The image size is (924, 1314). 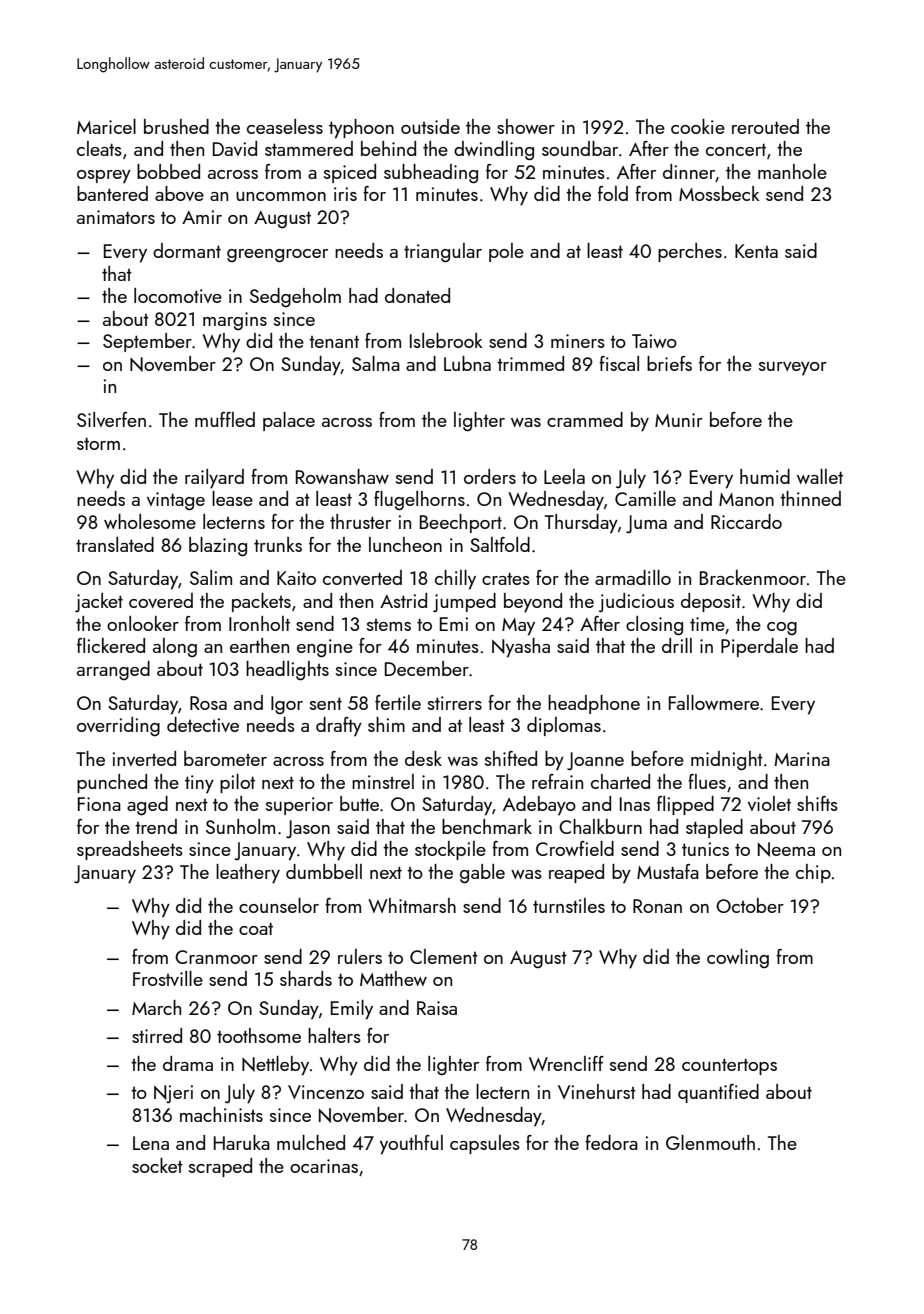 What do you see at coordinates (765, 126) in the image?
I see `rerouted` at bounding box center [765, 126].
